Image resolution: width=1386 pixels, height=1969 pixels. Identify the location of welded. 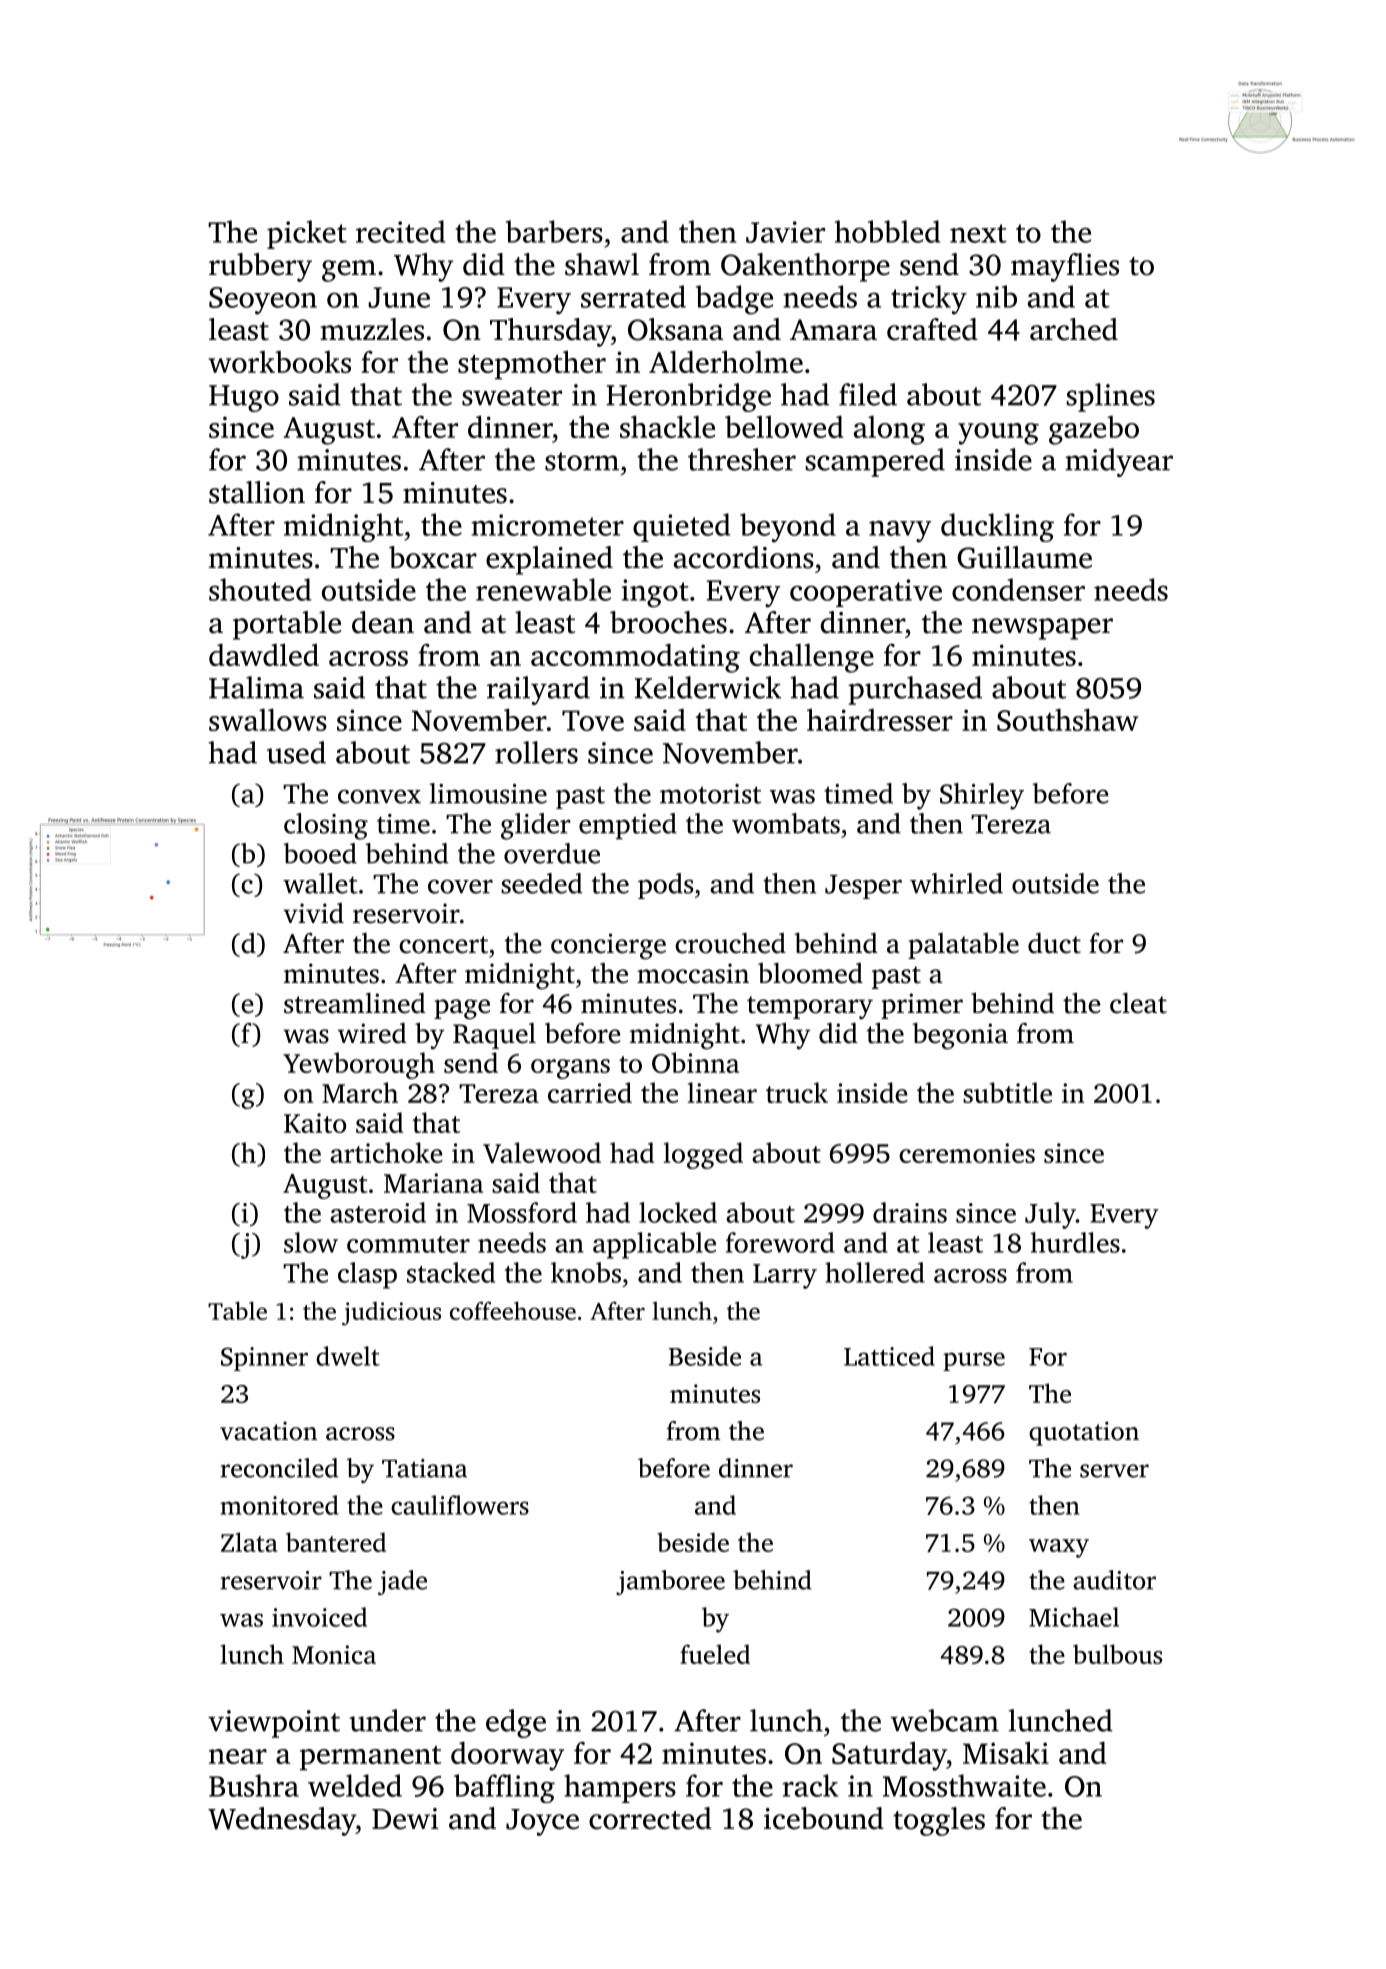
(355, 1785).
